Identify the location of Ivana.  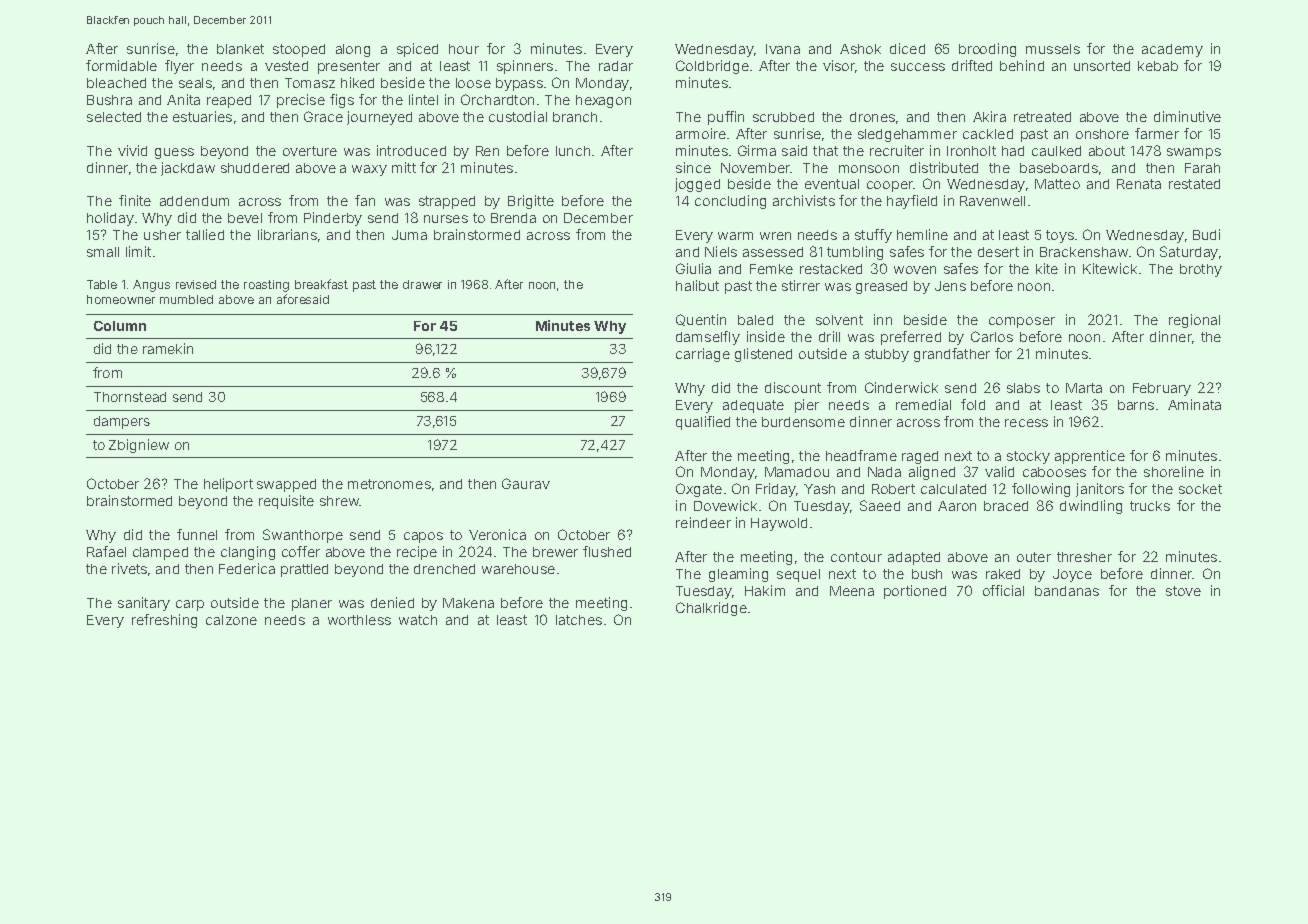
(783, 49).
